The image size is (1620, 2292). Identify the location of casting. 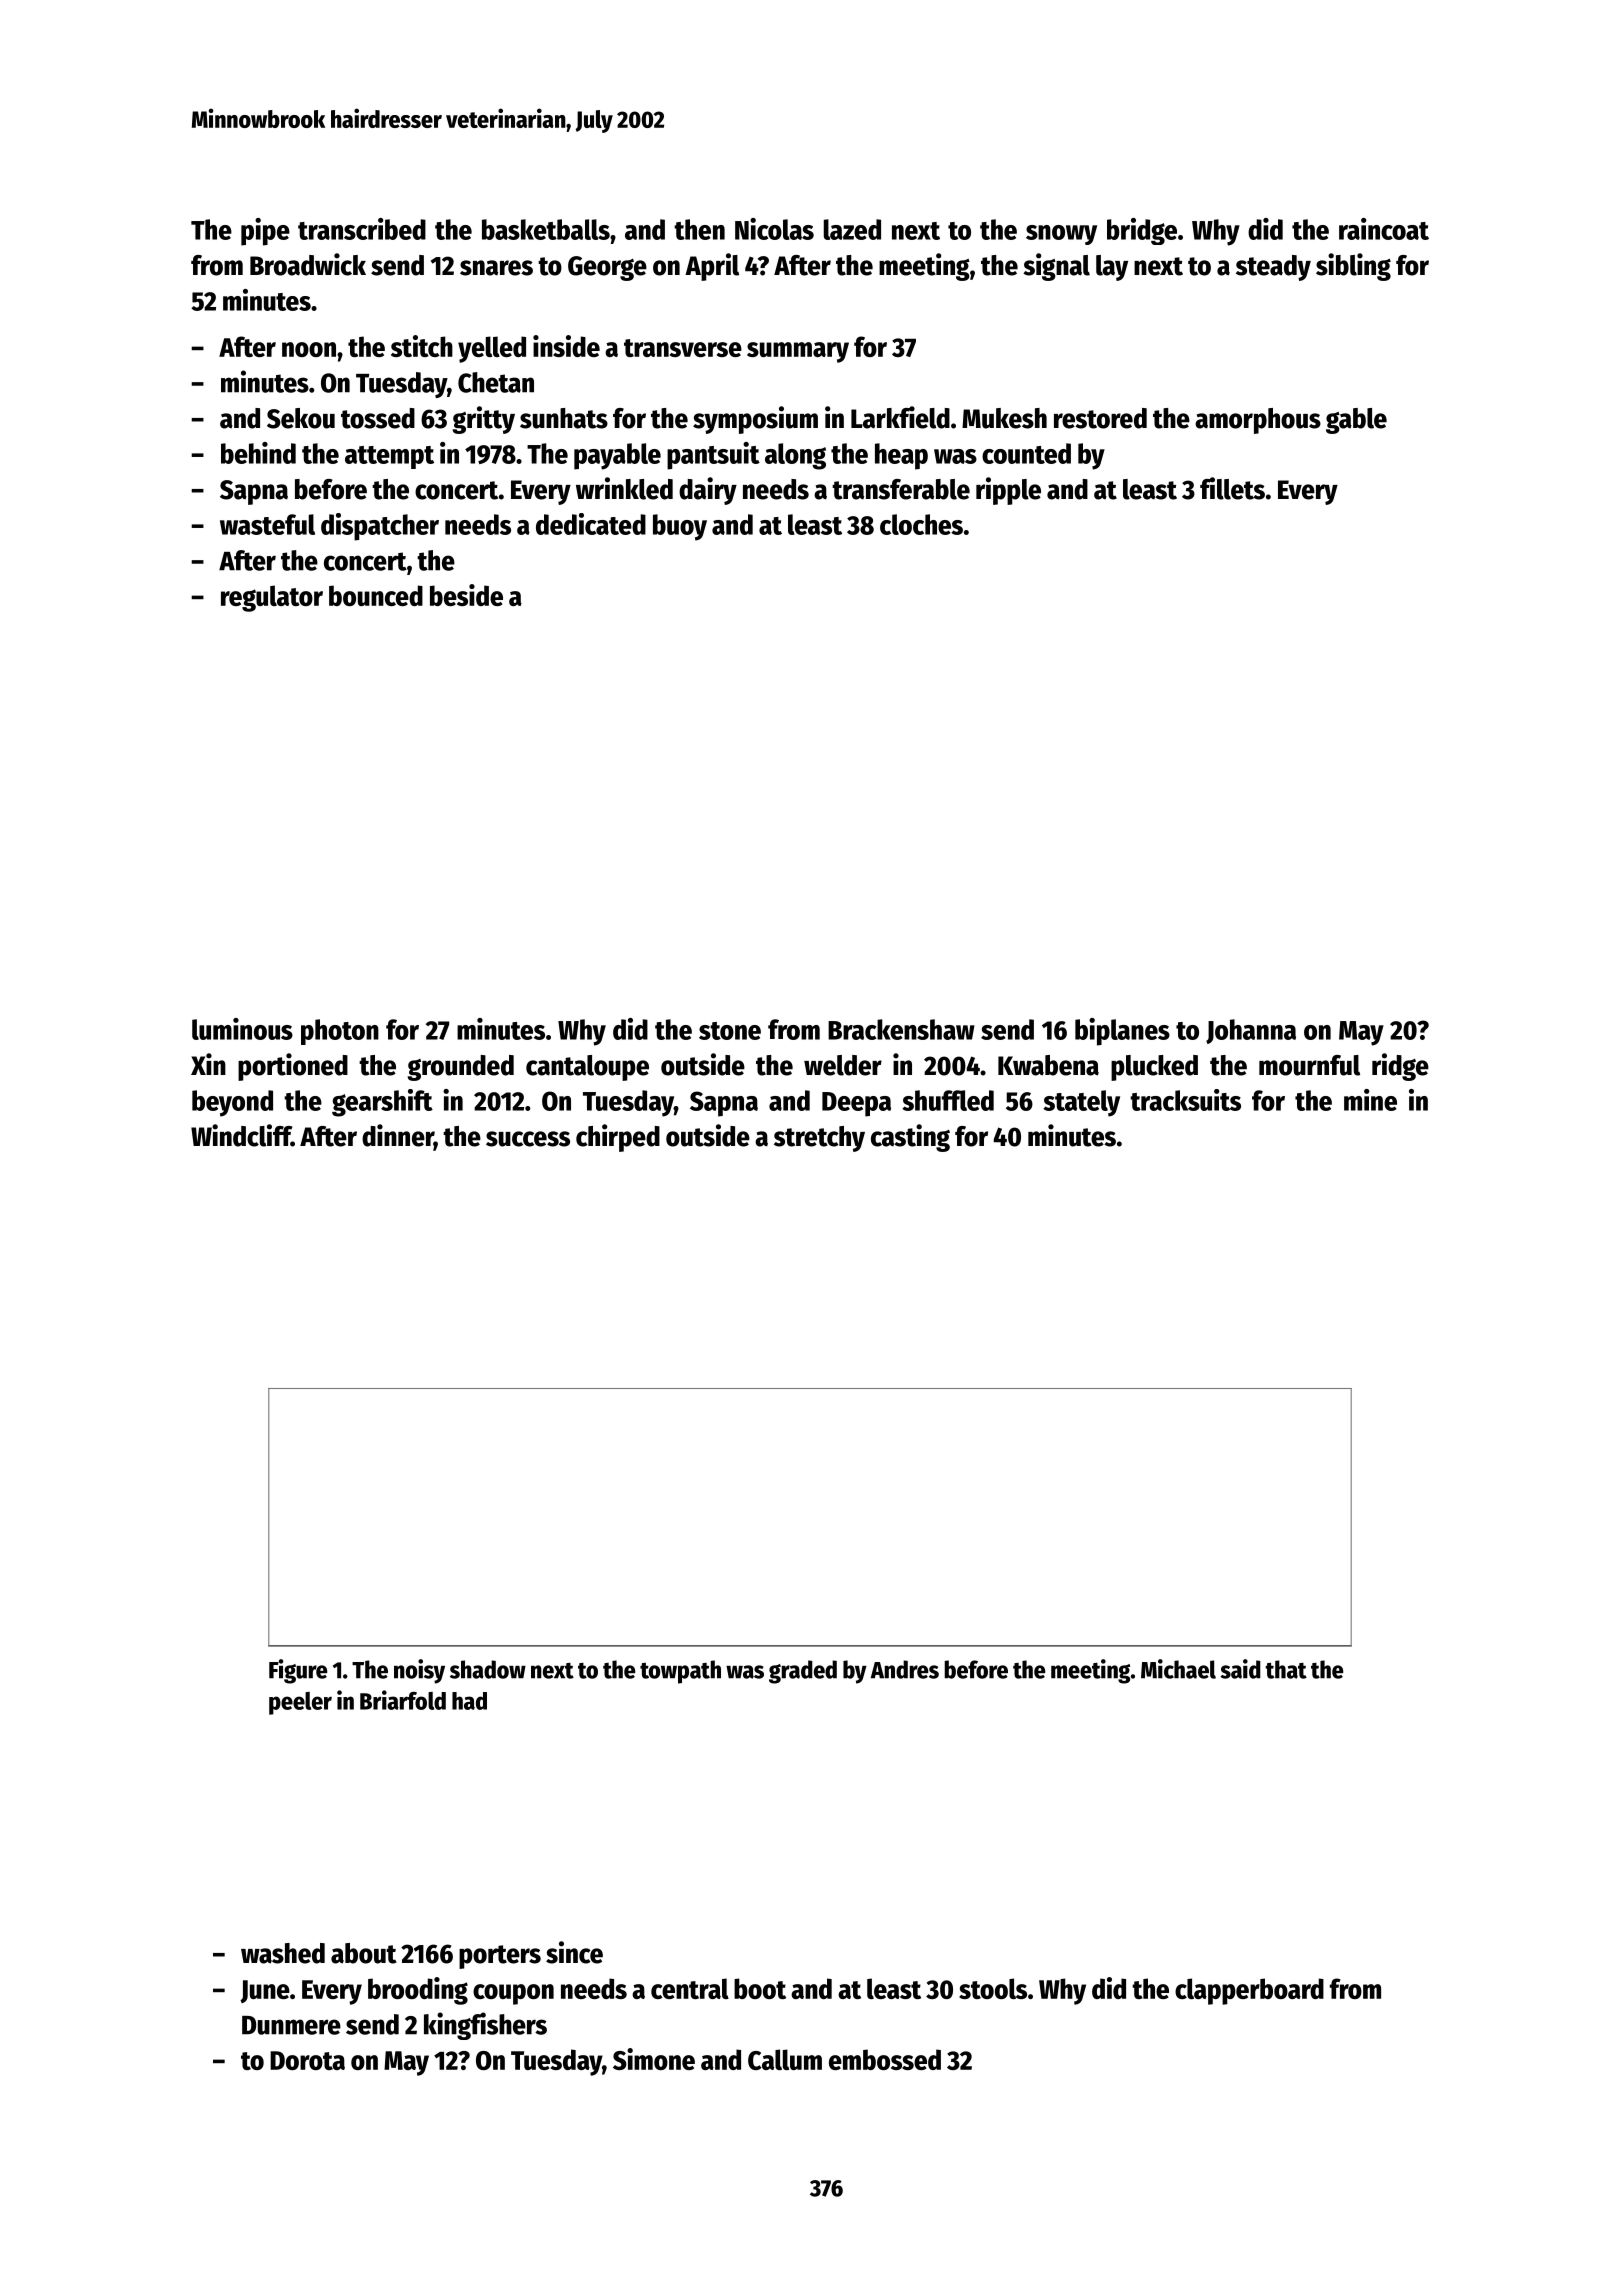
(910, 1138).
